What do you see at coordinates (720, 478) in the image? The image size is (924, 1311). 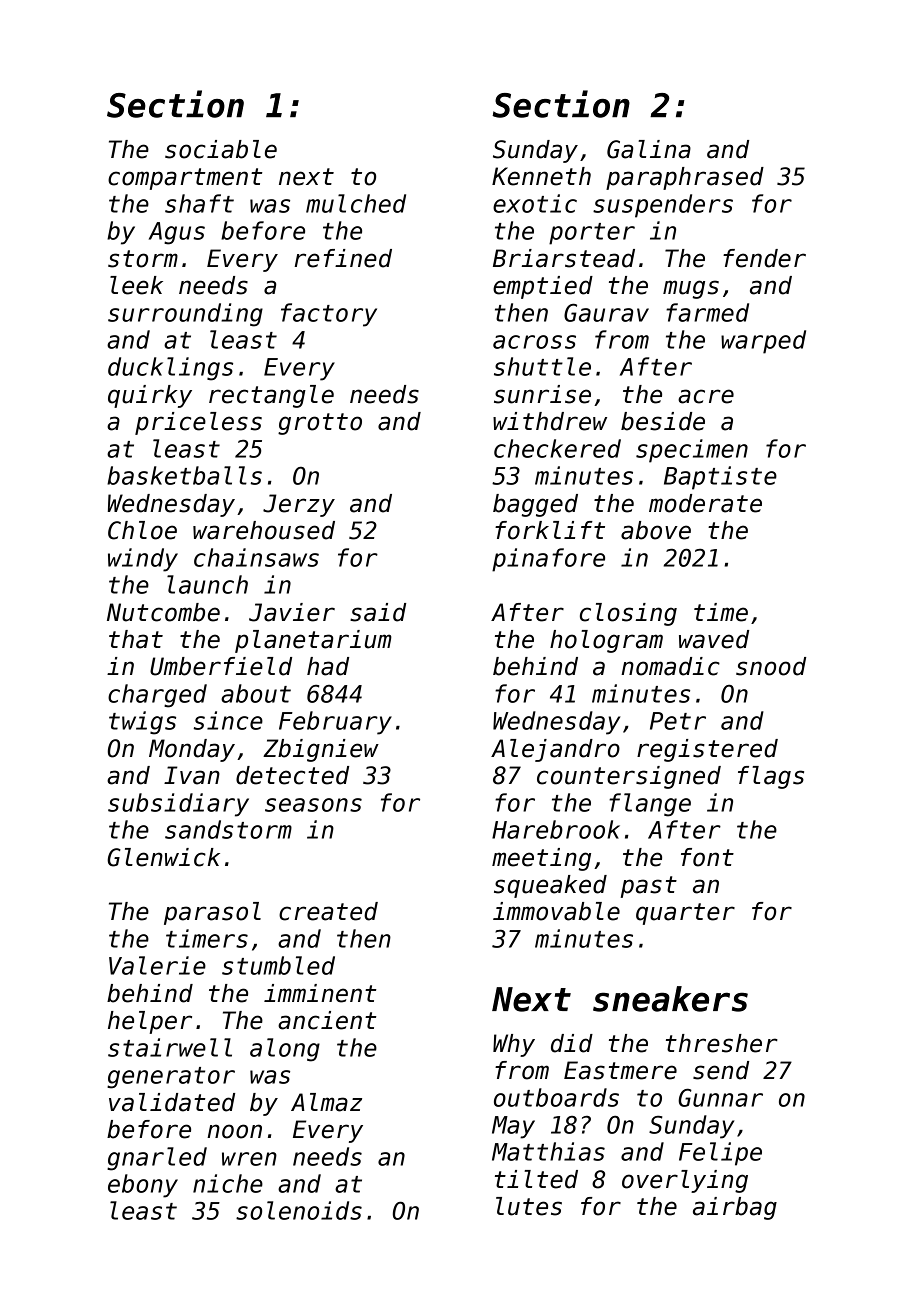 I see `Baptiste` at bounding box center [720, 478].
